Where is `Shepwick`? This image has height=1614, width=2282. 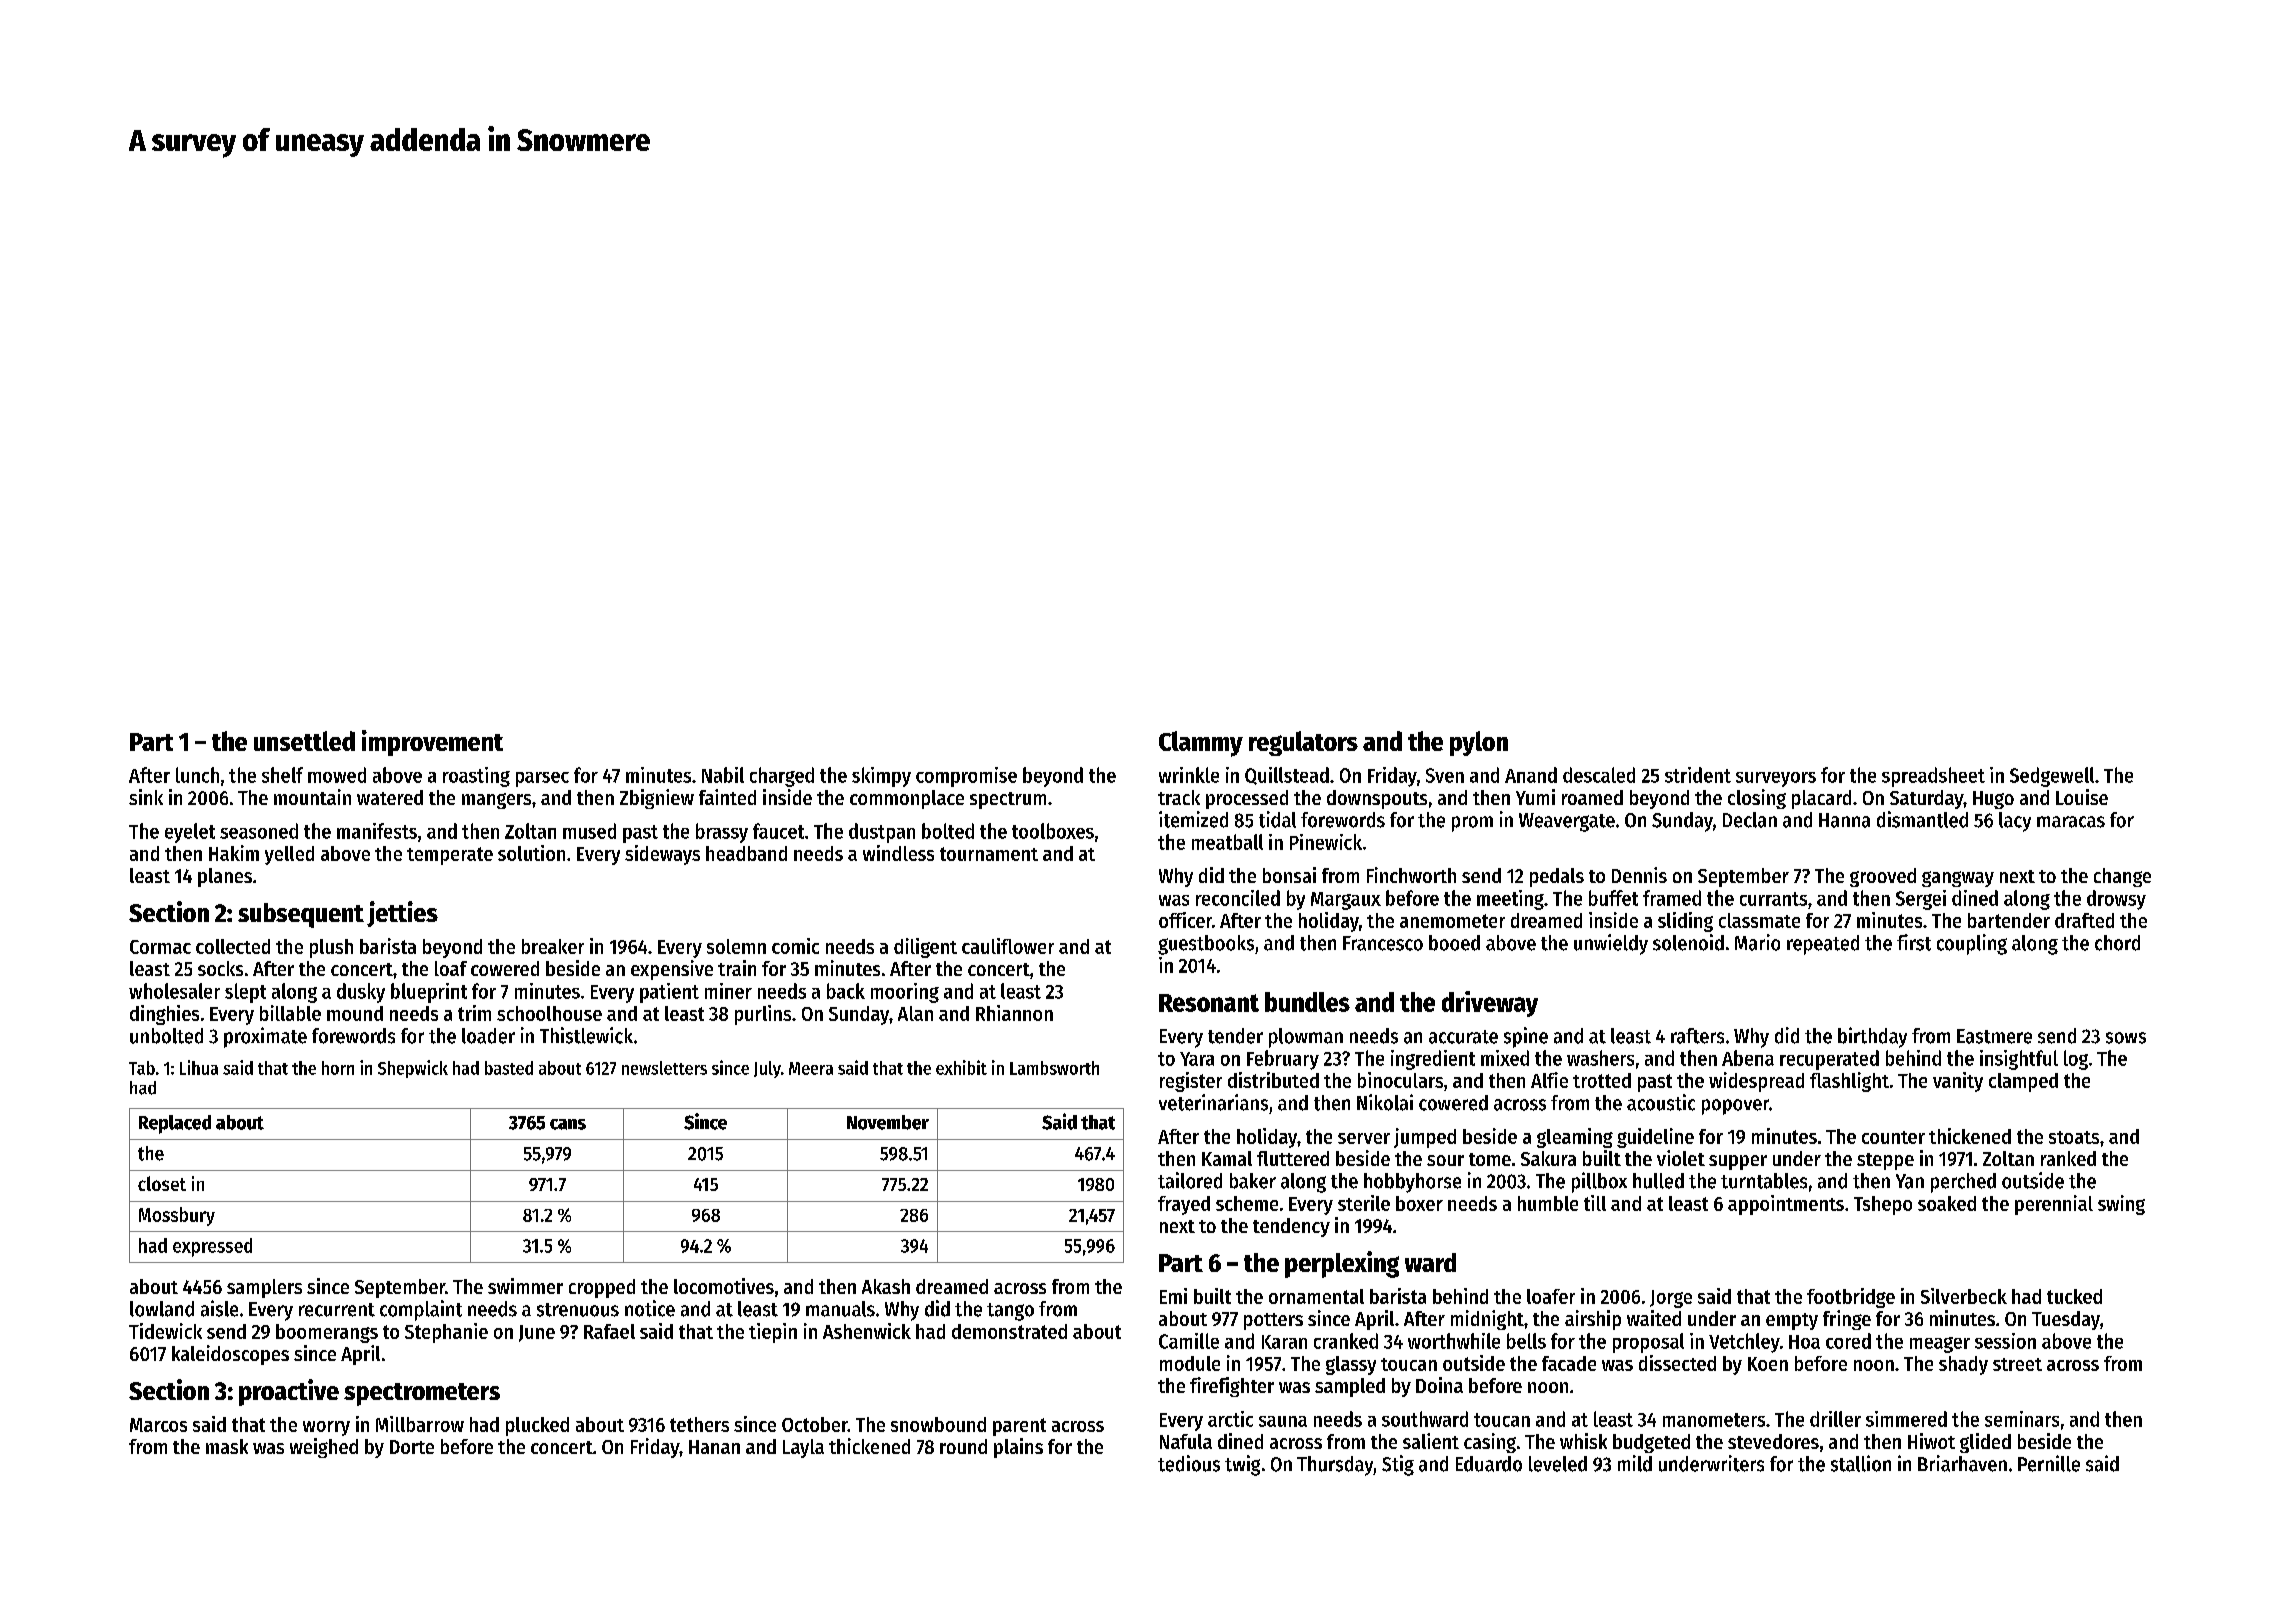 Shepwick is located at coordinates (413, 1069).
